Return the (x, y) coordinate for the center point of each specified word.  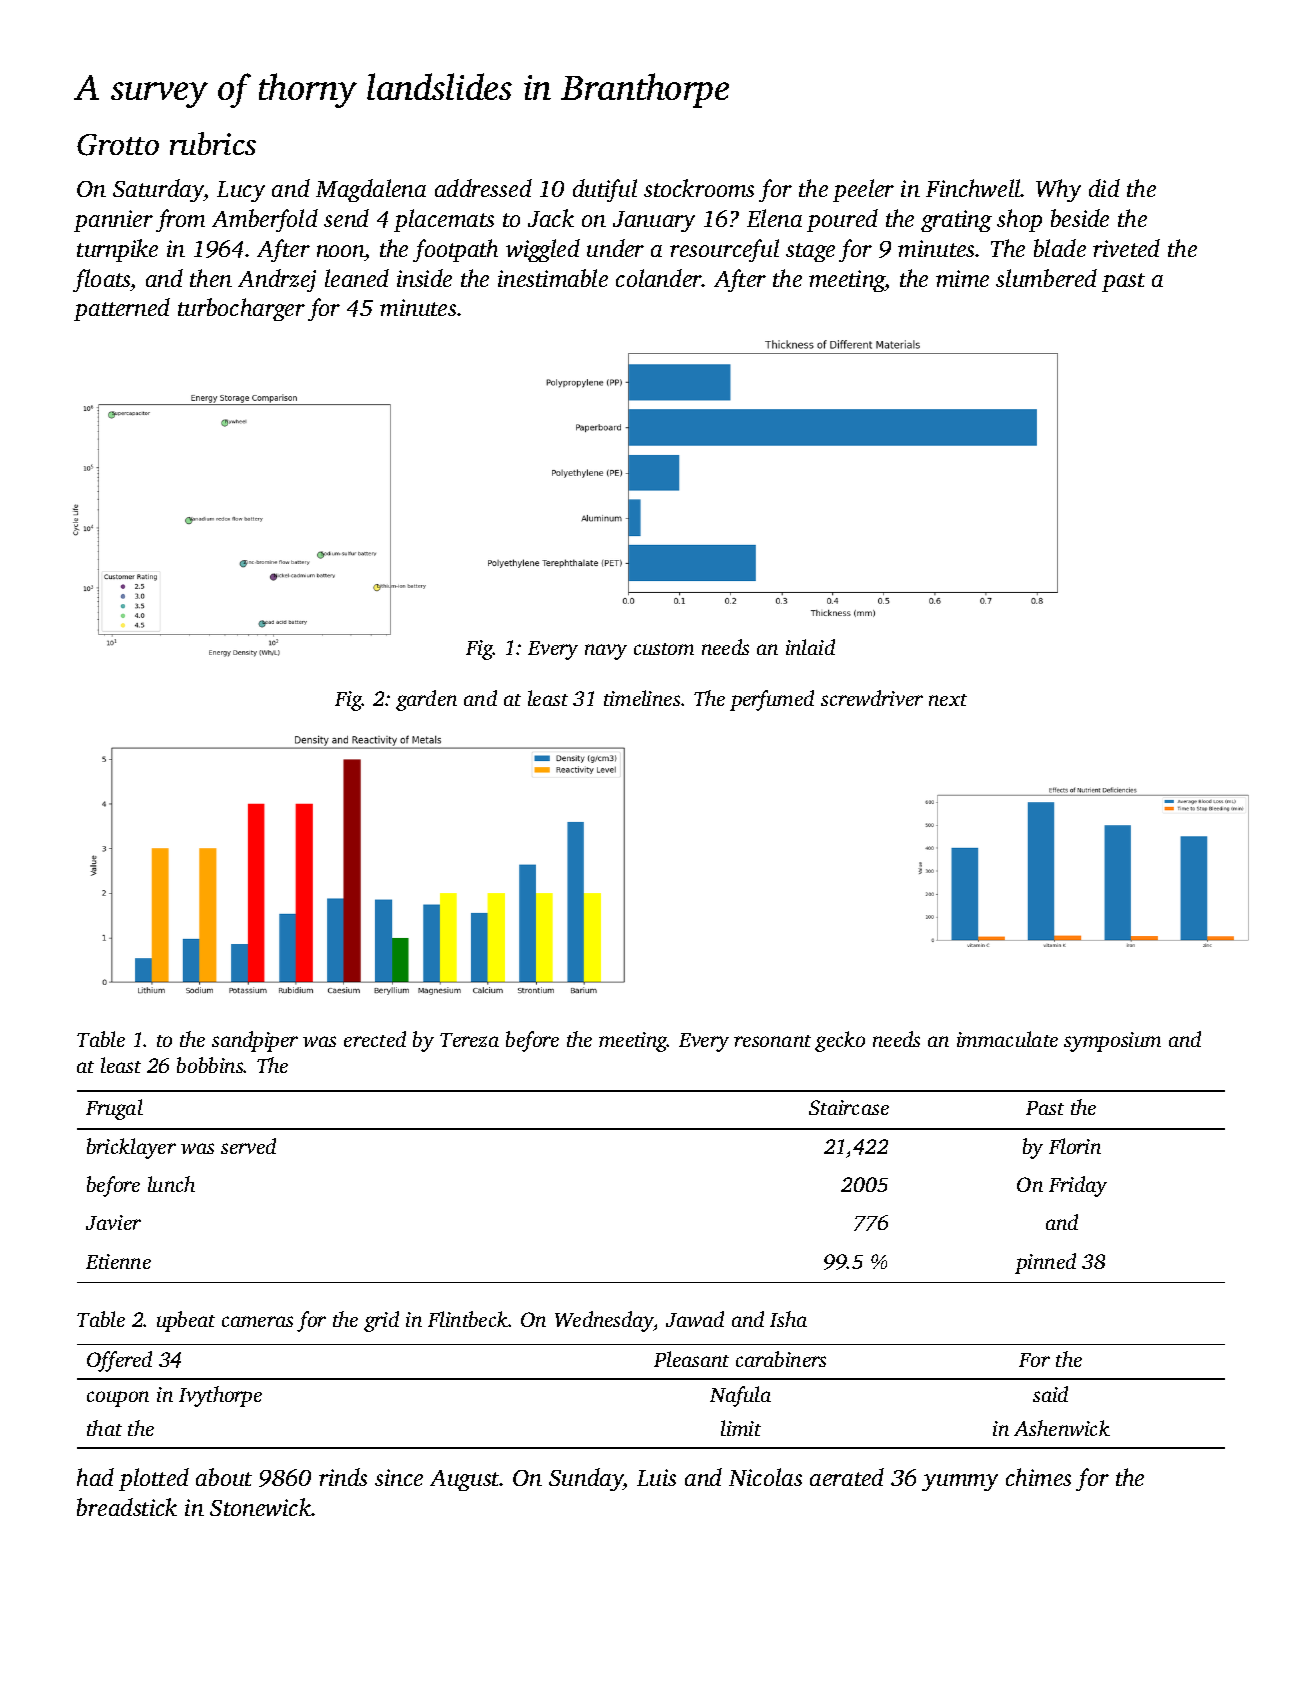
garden (426, 700)
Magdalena (371, 190)
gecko (840, 1041)
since (399, 1477)
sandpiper (255, 1041)
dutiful (605, 190)
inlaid (810, 647)
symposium (1112, 1042)
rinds (343, 1477)
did (1104, 188)
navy (606, 652)
